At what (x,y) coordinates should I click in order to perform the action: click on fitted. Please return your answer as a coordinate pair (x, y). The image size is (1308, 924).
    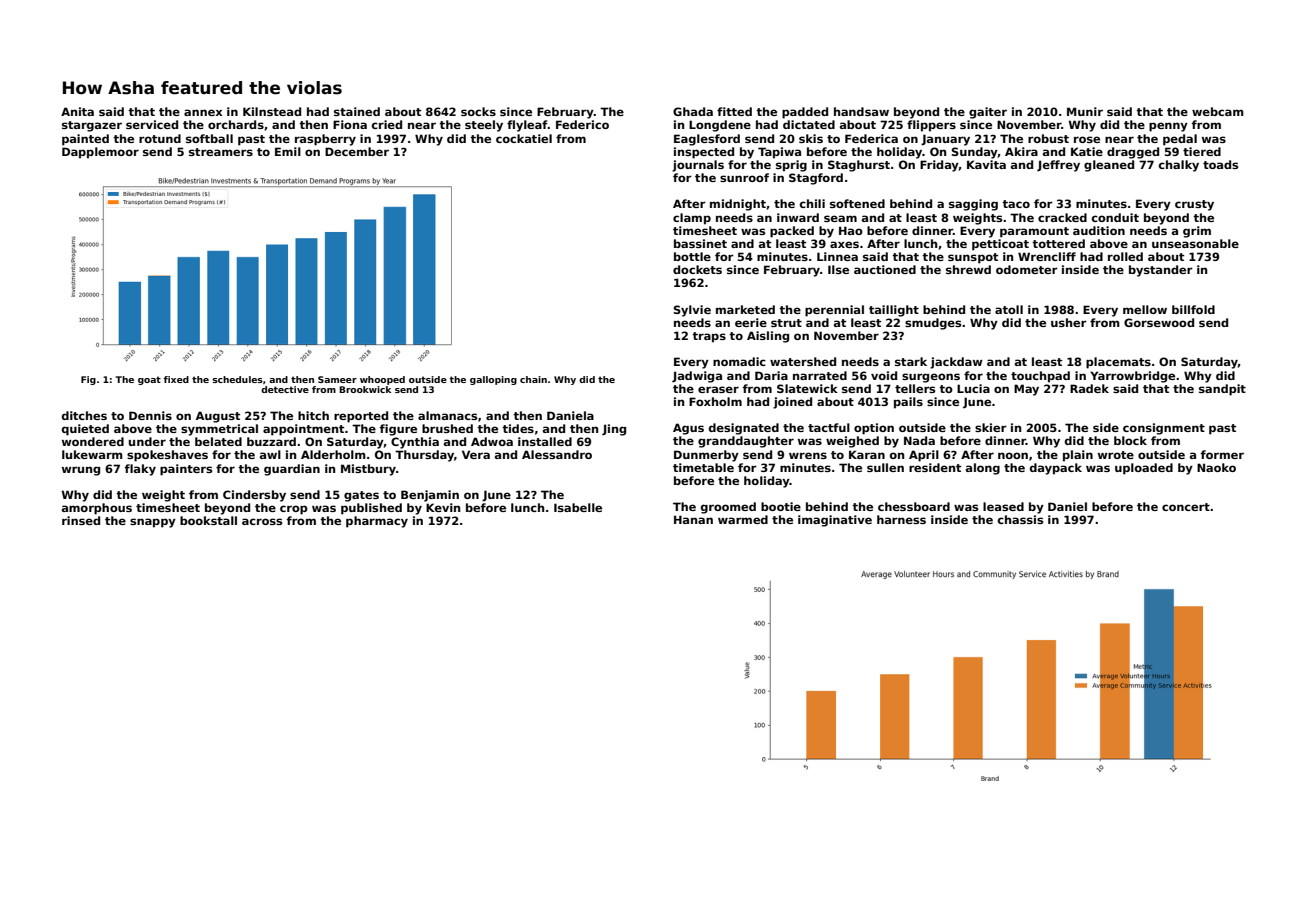
    Looking at the image, I should click on (734, 111).
